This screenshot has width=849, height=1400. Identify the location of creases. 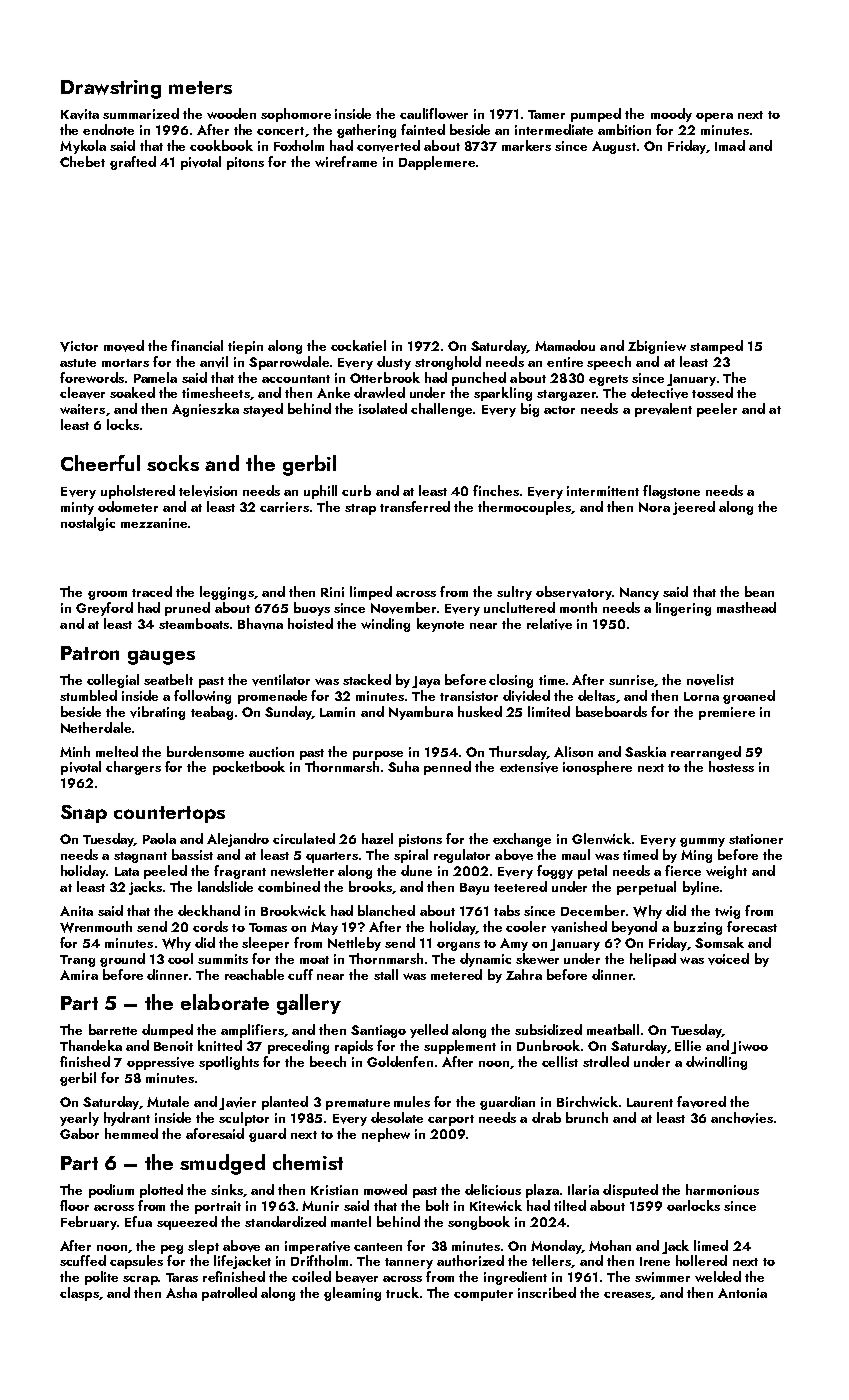
(627, 1295).
